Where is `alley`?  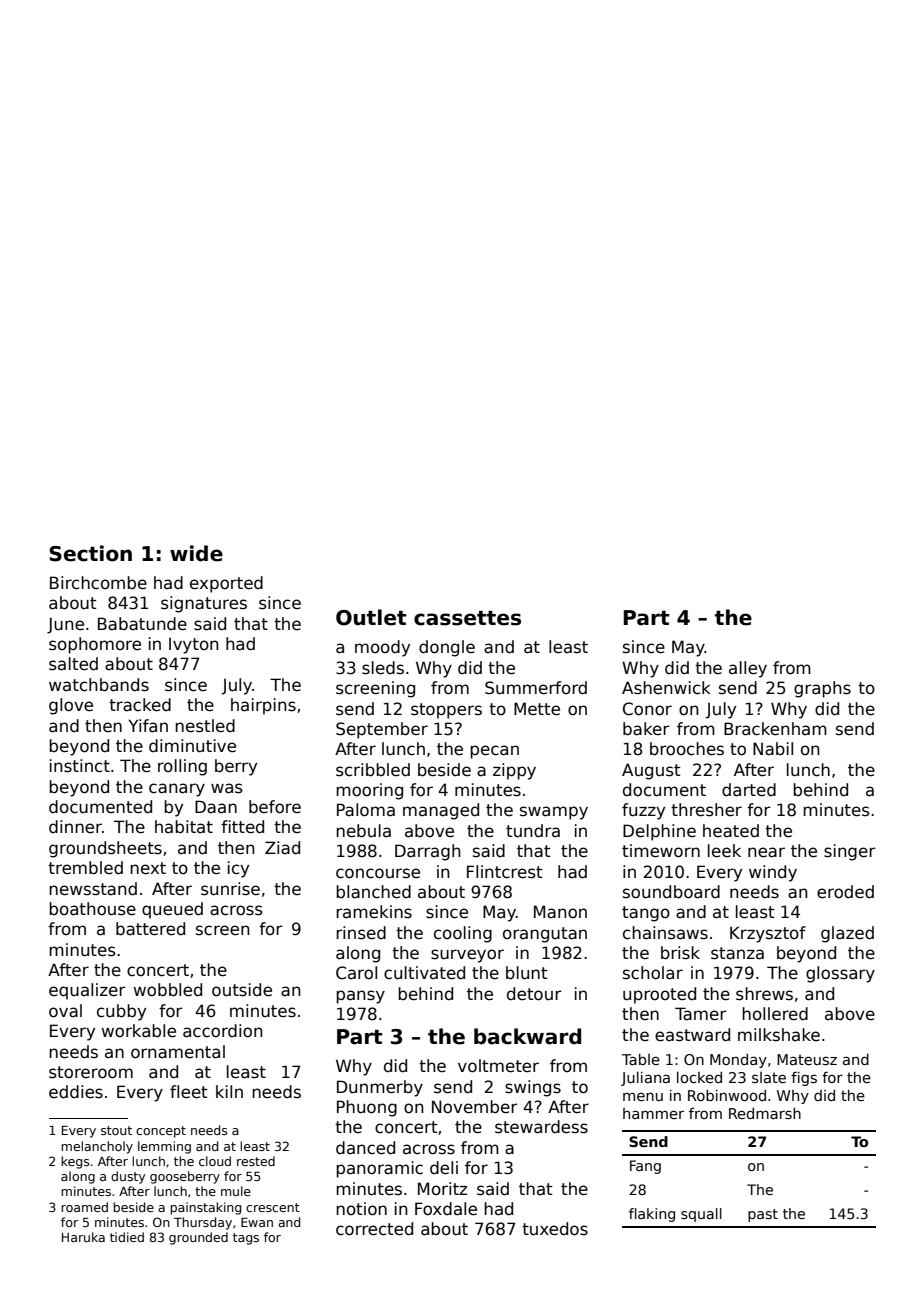 alley is located at coordinates (748, 669).
